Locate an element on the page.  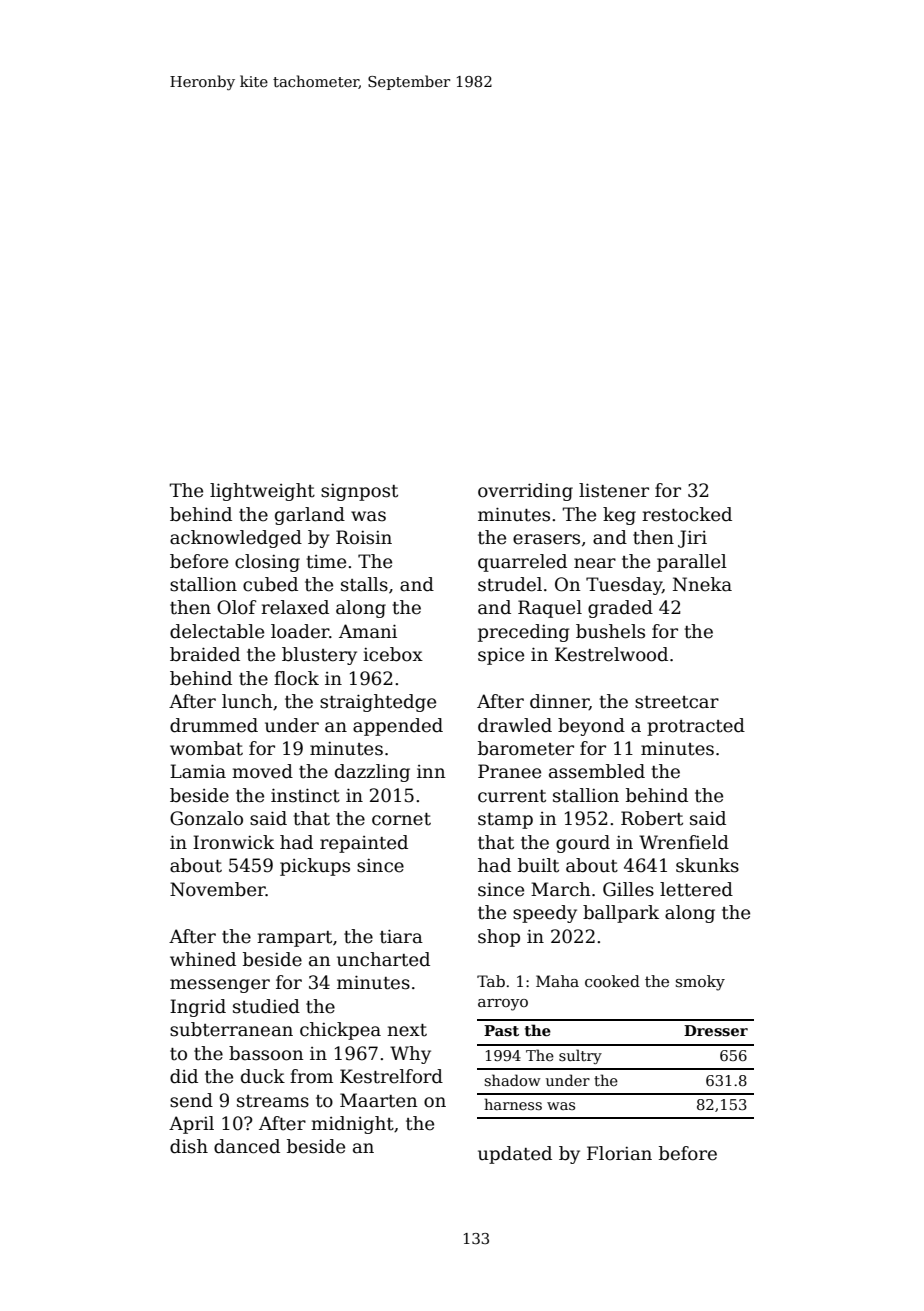
quarreled is located at coordinates (522, 563).
